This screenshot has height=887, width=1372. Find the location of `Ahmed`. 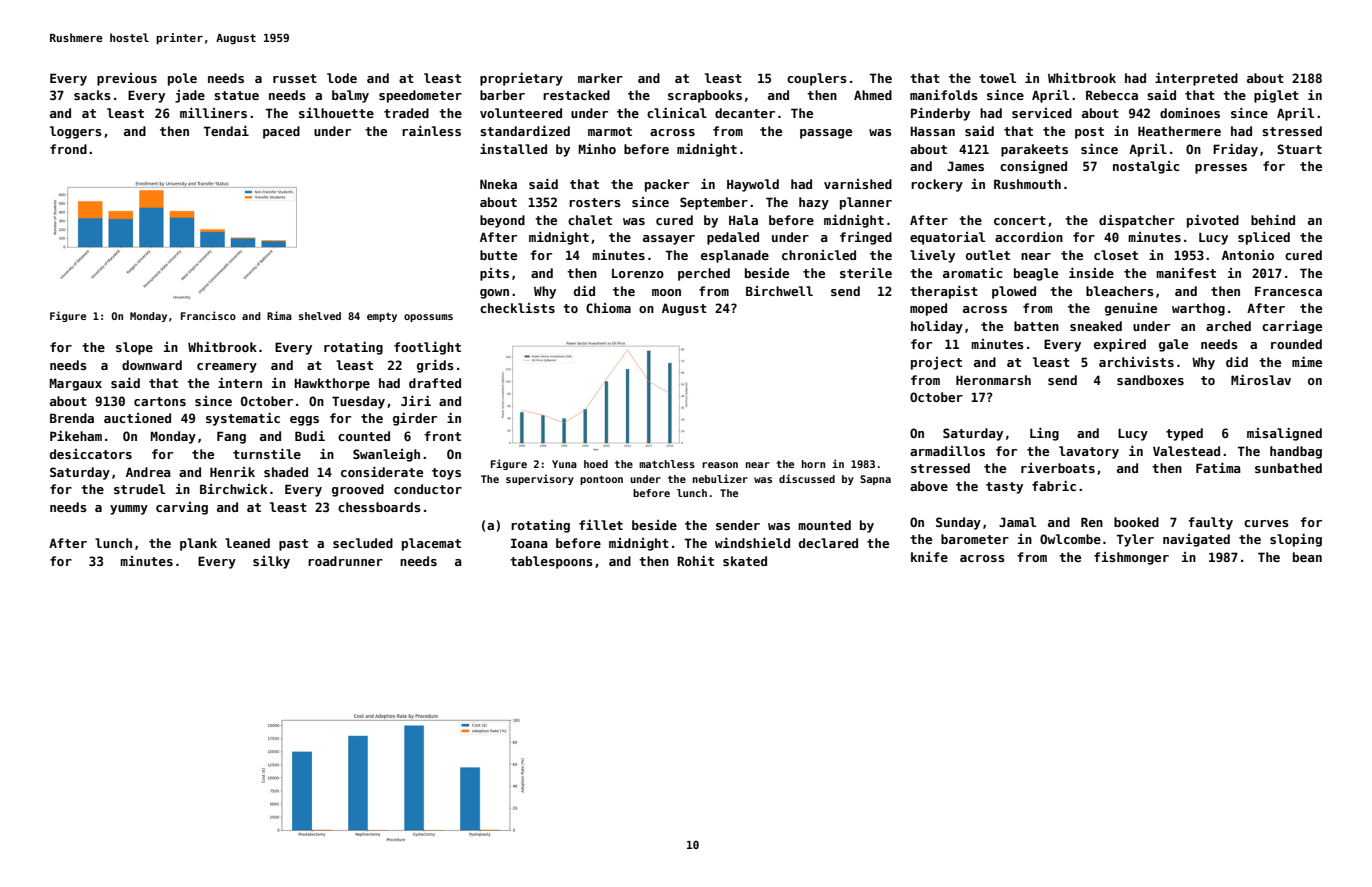

Ahmed is located at coordinates (873, 95).
